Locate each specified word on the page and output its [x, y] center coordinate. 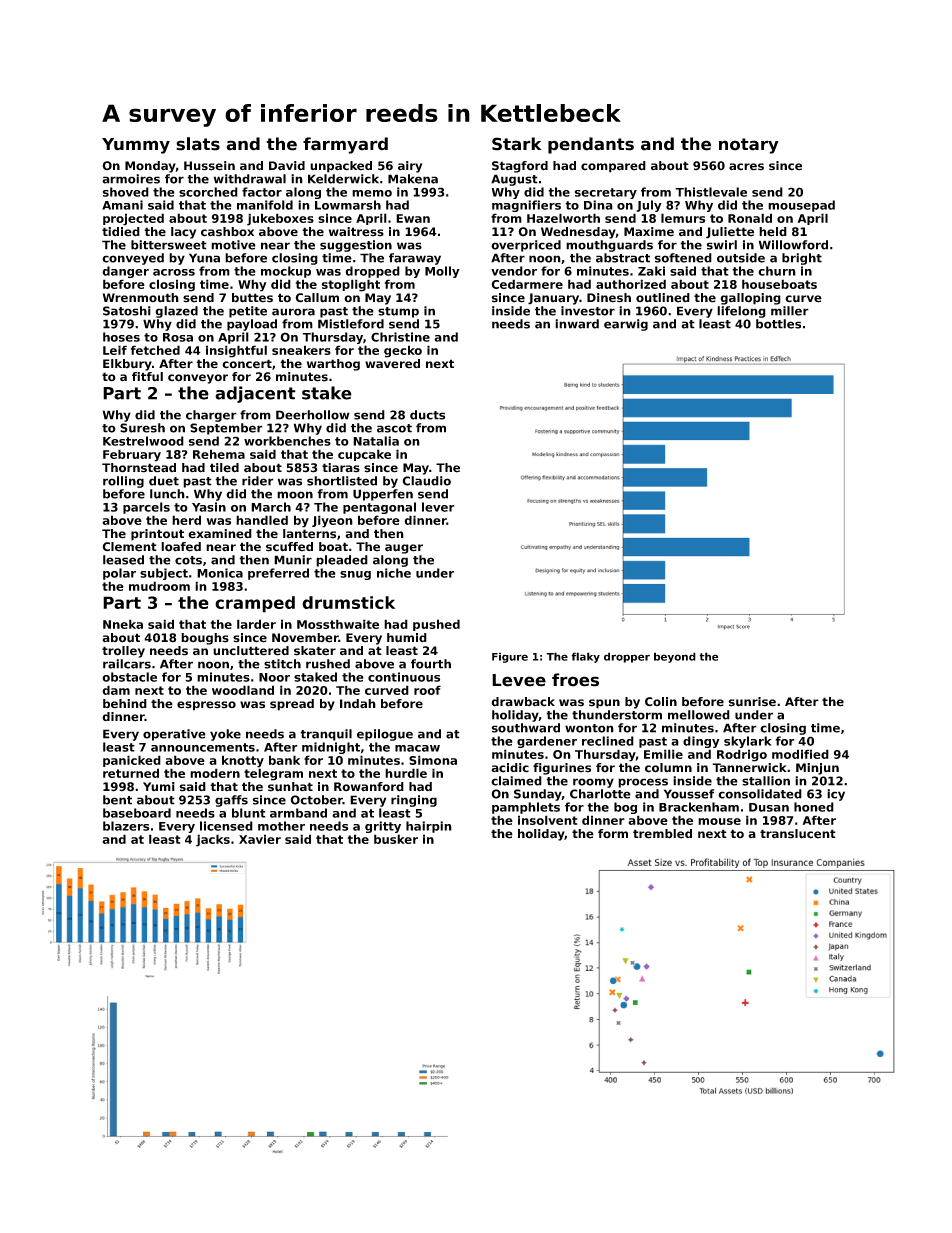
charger [211, 416]
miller [790, 311]
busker [396, 839]
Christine [400, 337]
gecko [403, 351]
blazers [126, 826]
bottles [778, 324]
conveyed [133, 259]
